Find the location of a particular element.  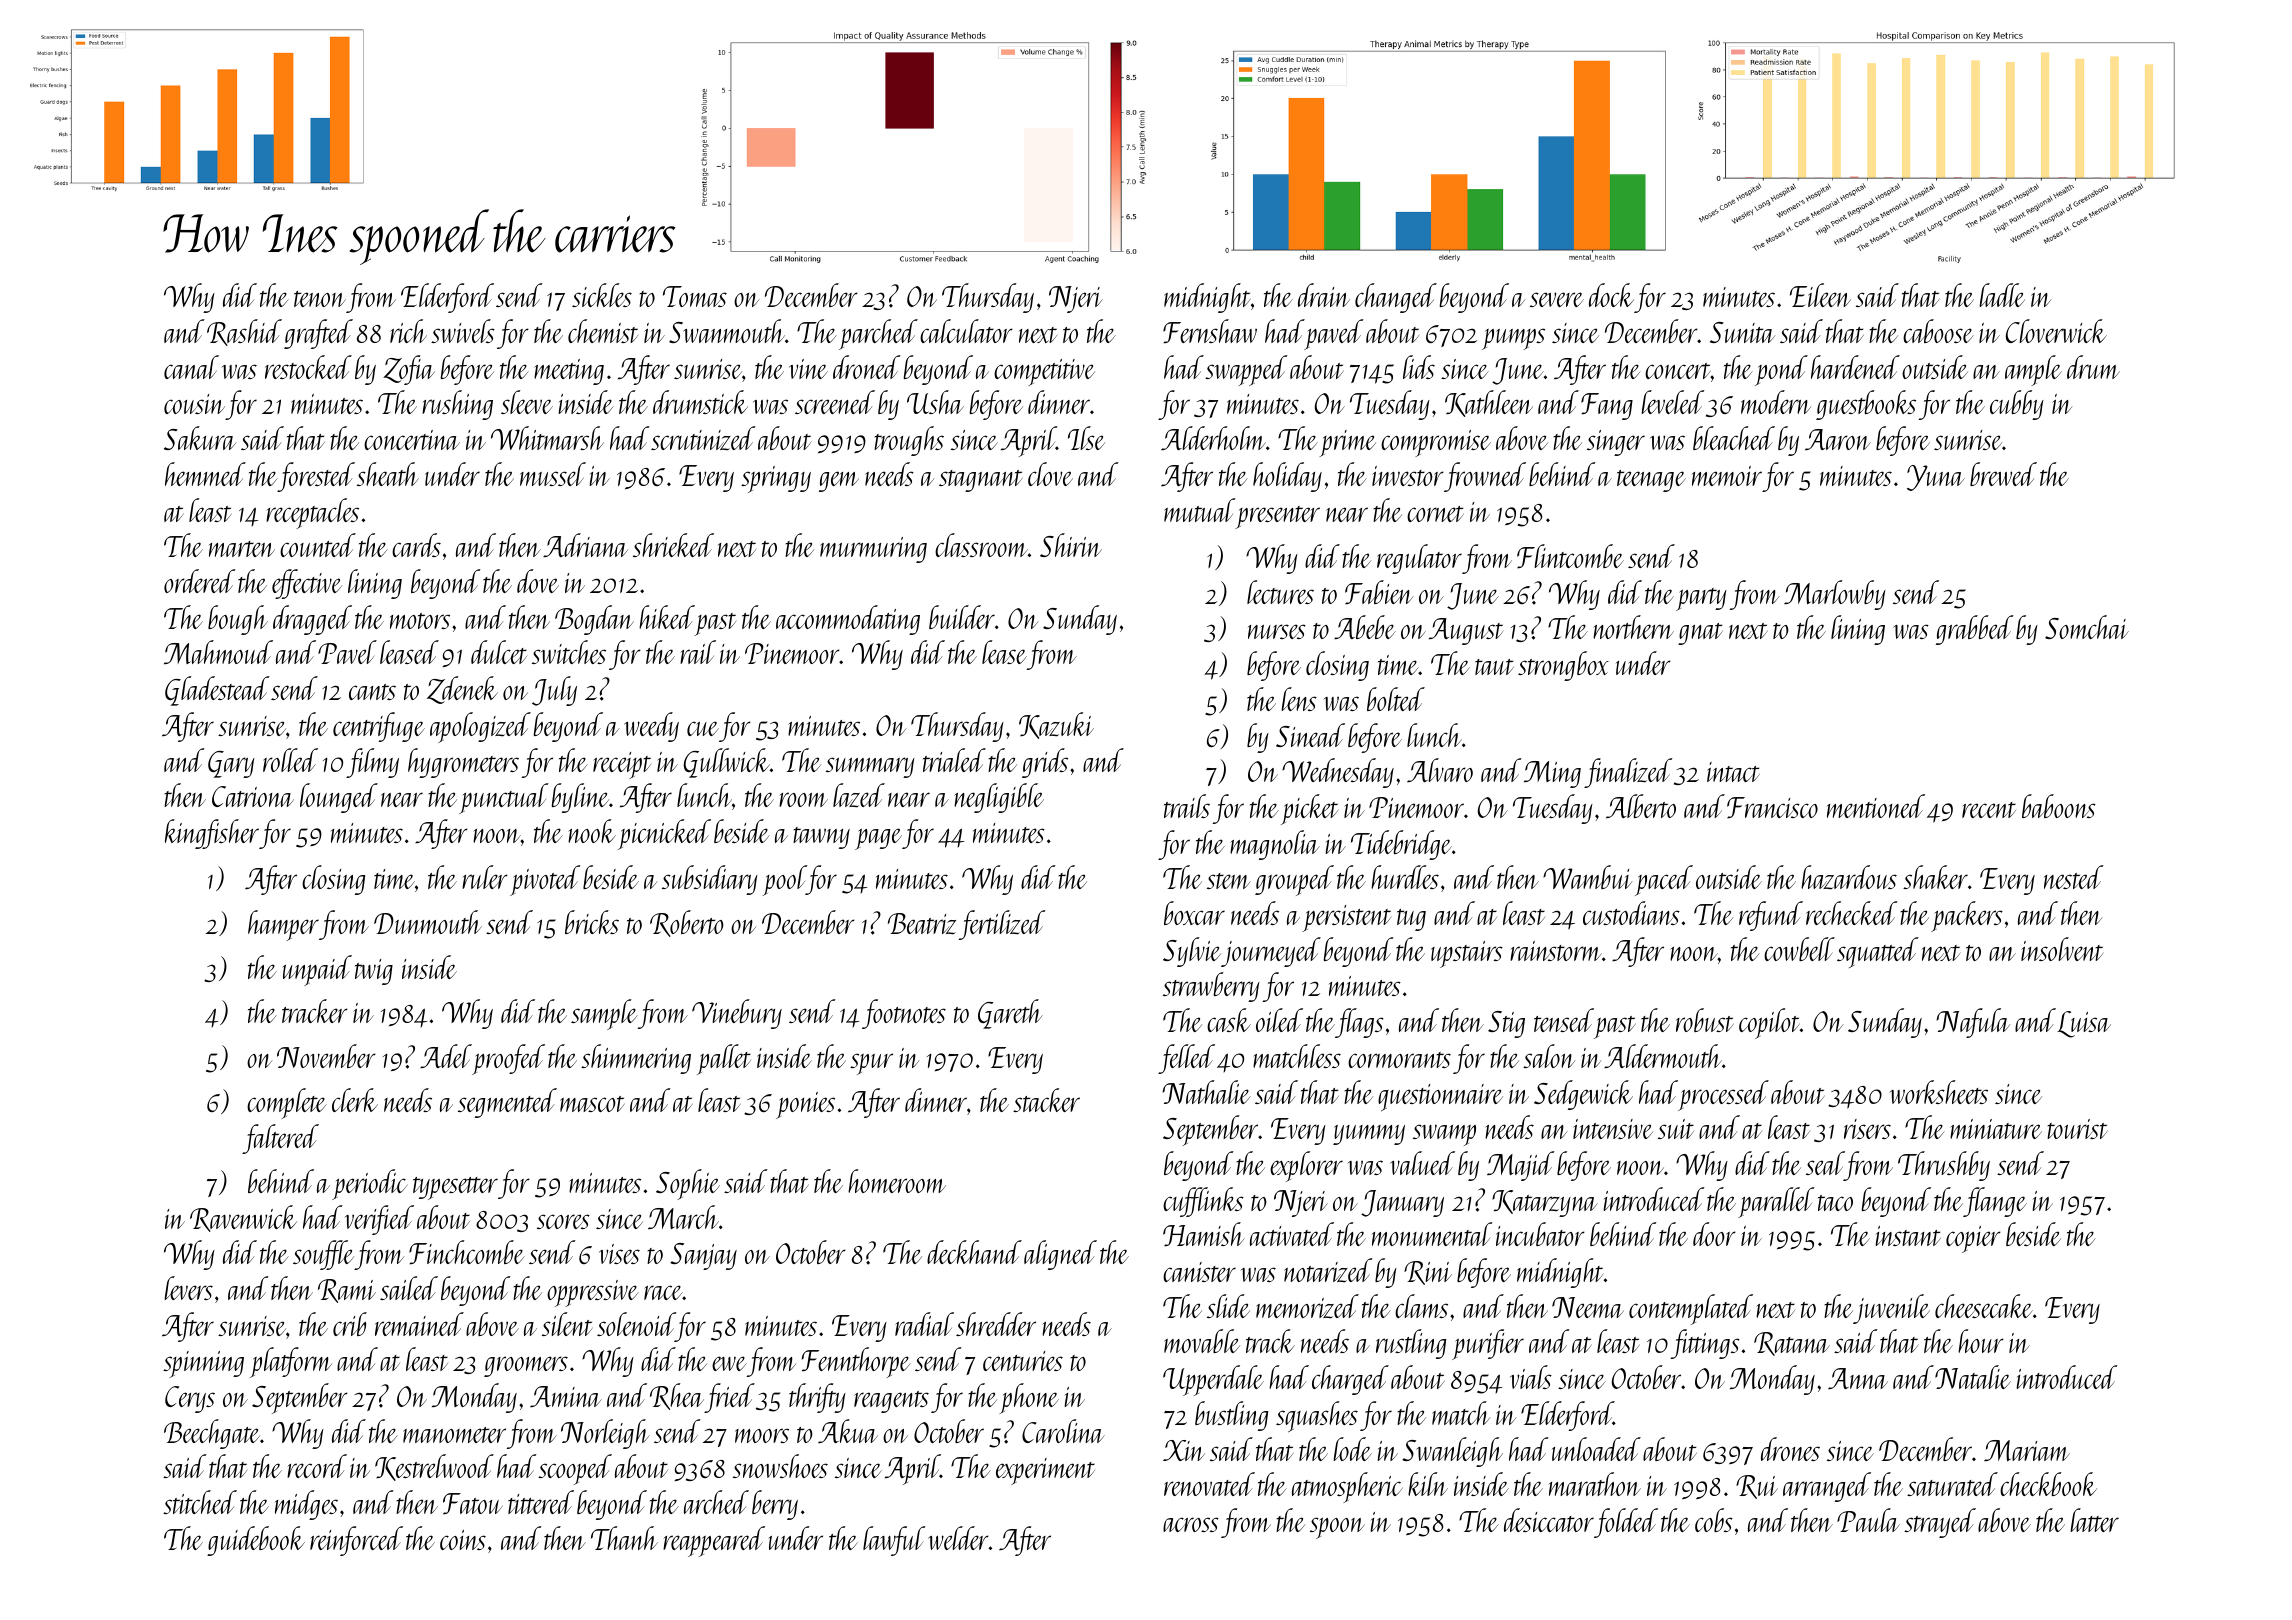

tensed is located at coordinates (1564, 1020).
